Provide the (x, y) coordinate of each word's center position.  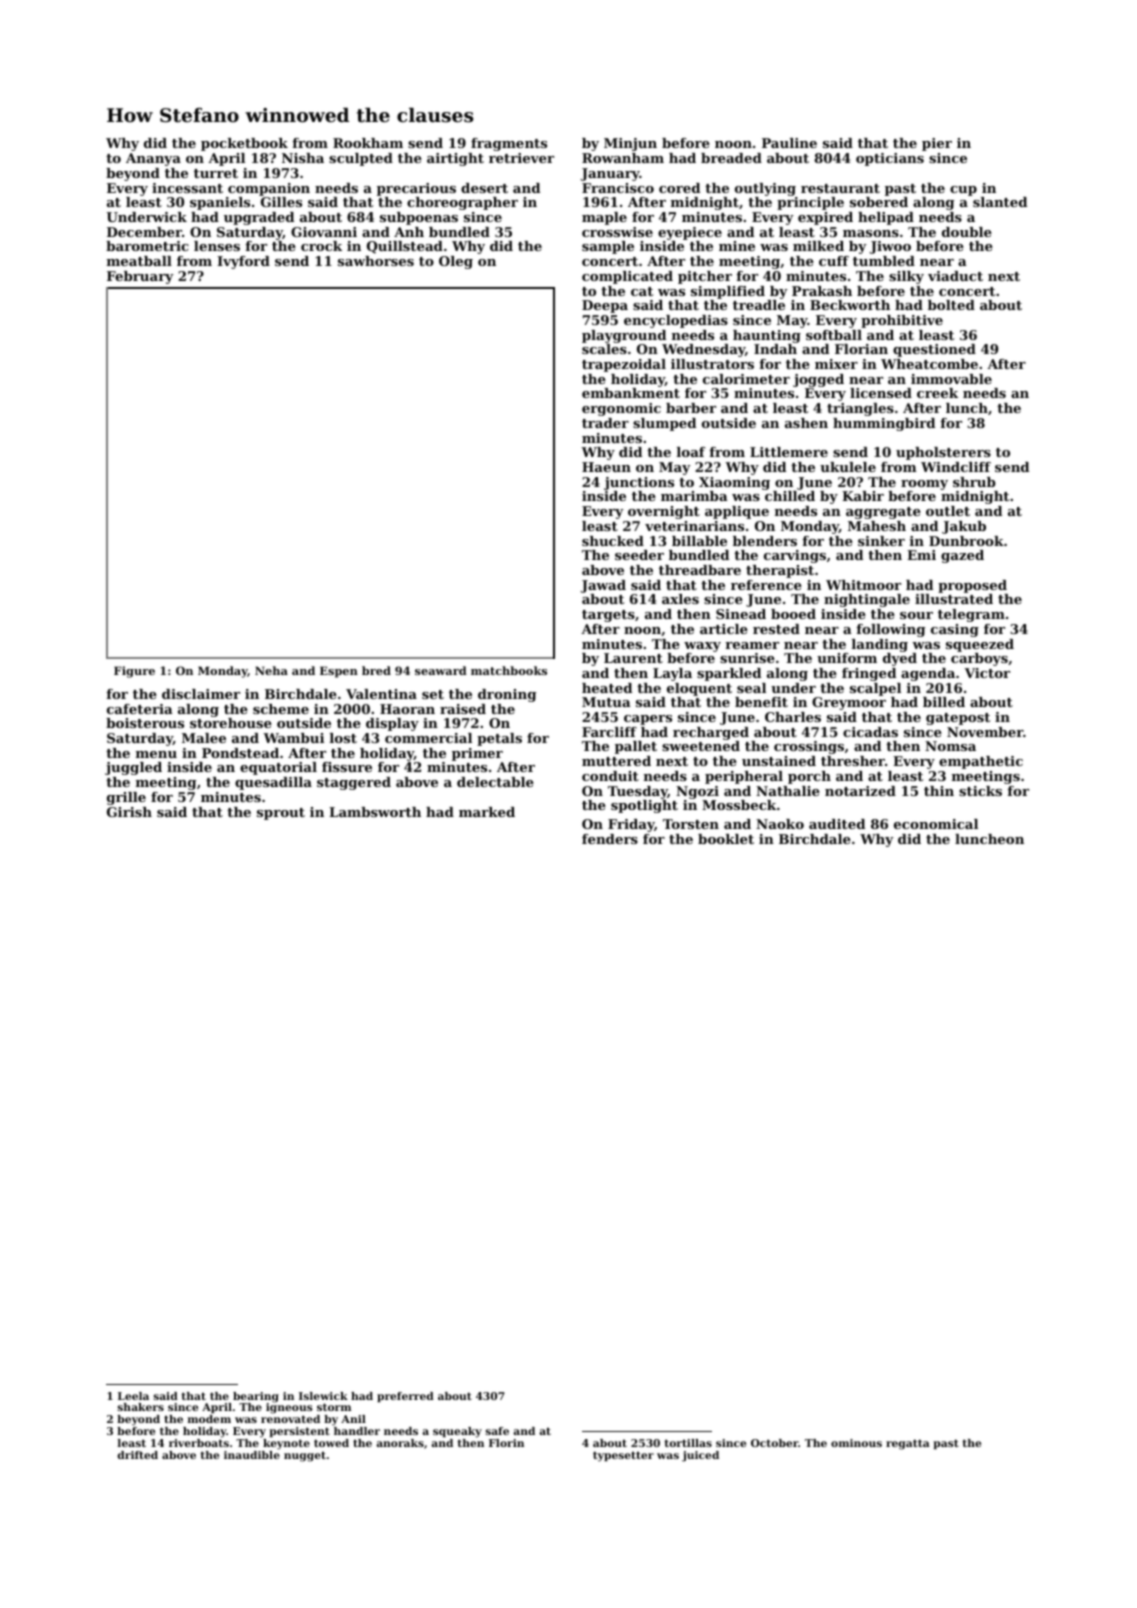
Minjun (630, 144)
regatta (908, 1444)
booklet (726, 839)
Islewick (323, 1396)
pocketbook (244, 144)
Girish (129, 812)
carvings (795, 556)
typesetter (623, 1456)
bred (376, 670)
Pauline (789, 143)
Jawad (603, 586)
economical (936, 824)
